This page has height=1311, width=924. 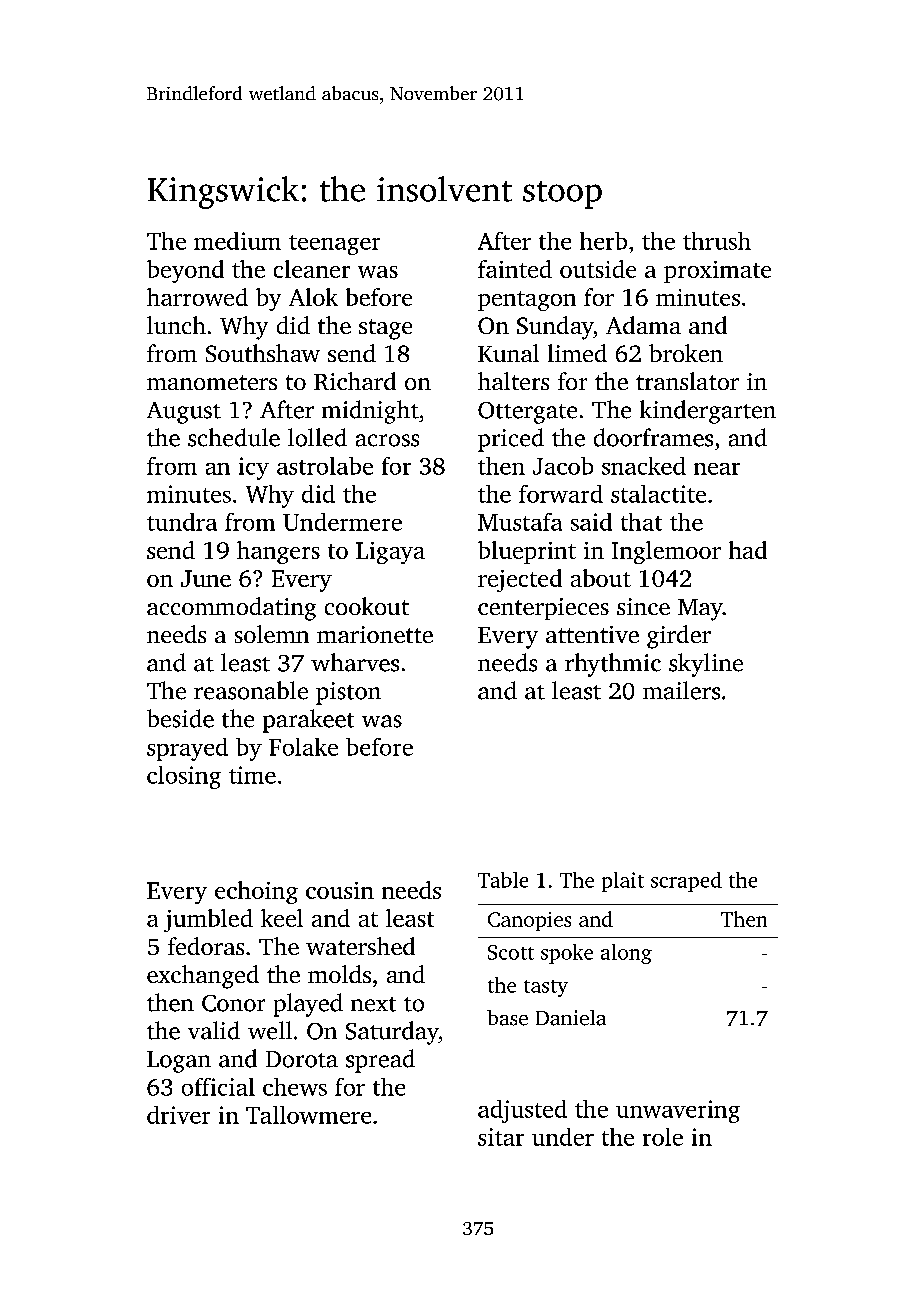 What do you see at coordinates (503, 880) in the page?
I see `Table` at bounding box center [503, 880].
